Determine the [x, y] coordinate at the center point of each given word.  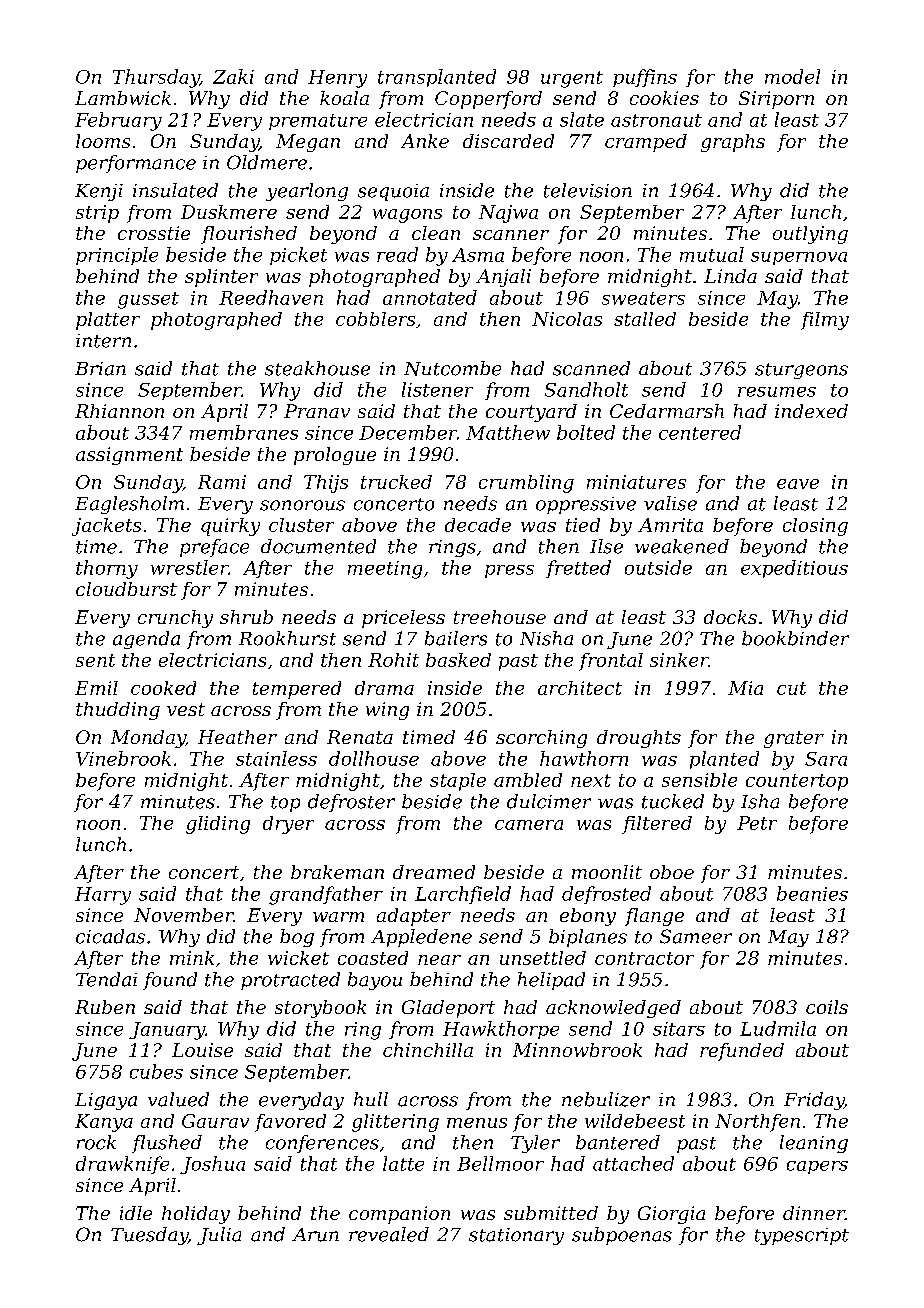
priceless [403, 619]
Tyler [535, 1144]
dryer [288, 825]
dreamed [434, 872]
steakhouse [317, 368]
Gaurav [215, 1121]
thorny [107, 569]
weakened [682, 546]
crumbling [526, 484]
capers [817, 1167]
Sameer [696, 936]
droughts [639, 739]
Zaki [233, 76]
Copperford [488, 100]
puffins [645, 78]
